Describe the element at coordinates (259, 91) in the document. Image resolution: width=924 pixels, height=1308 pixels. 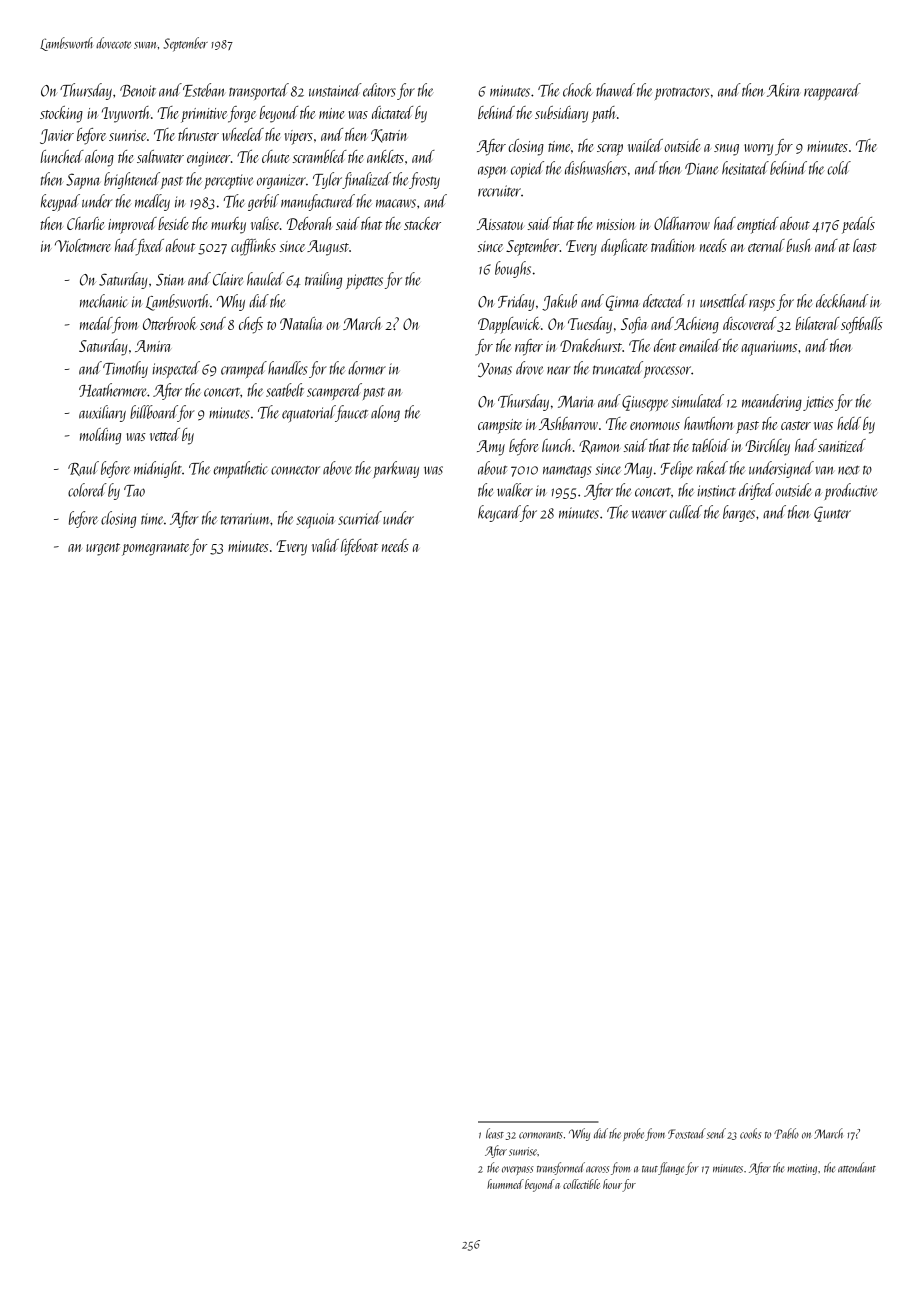
I see `transported` at that location.
